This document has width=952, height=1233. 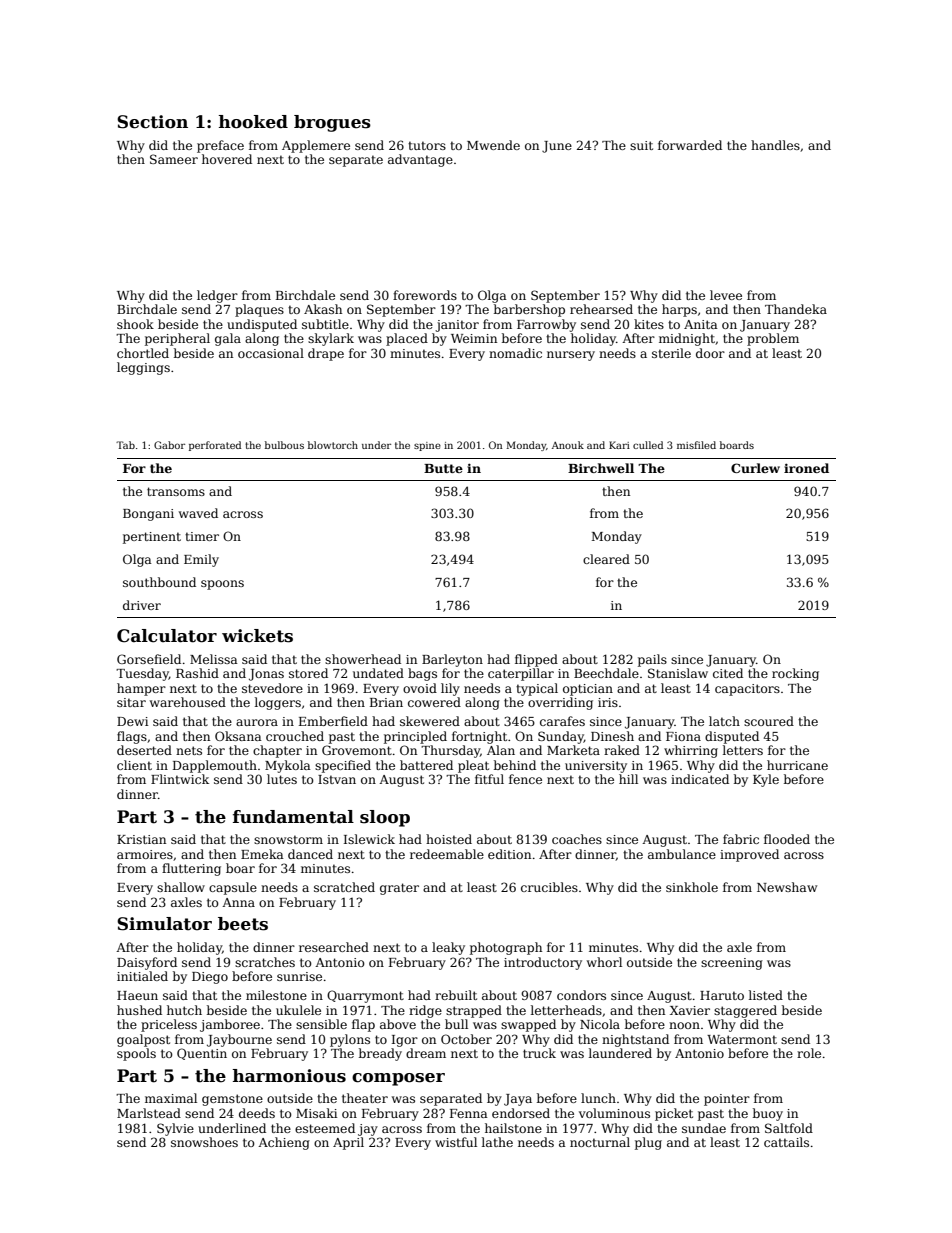 What do you see at coordinates (557, 147) in the document?
I see `June` at bounding box center [557, 147].
